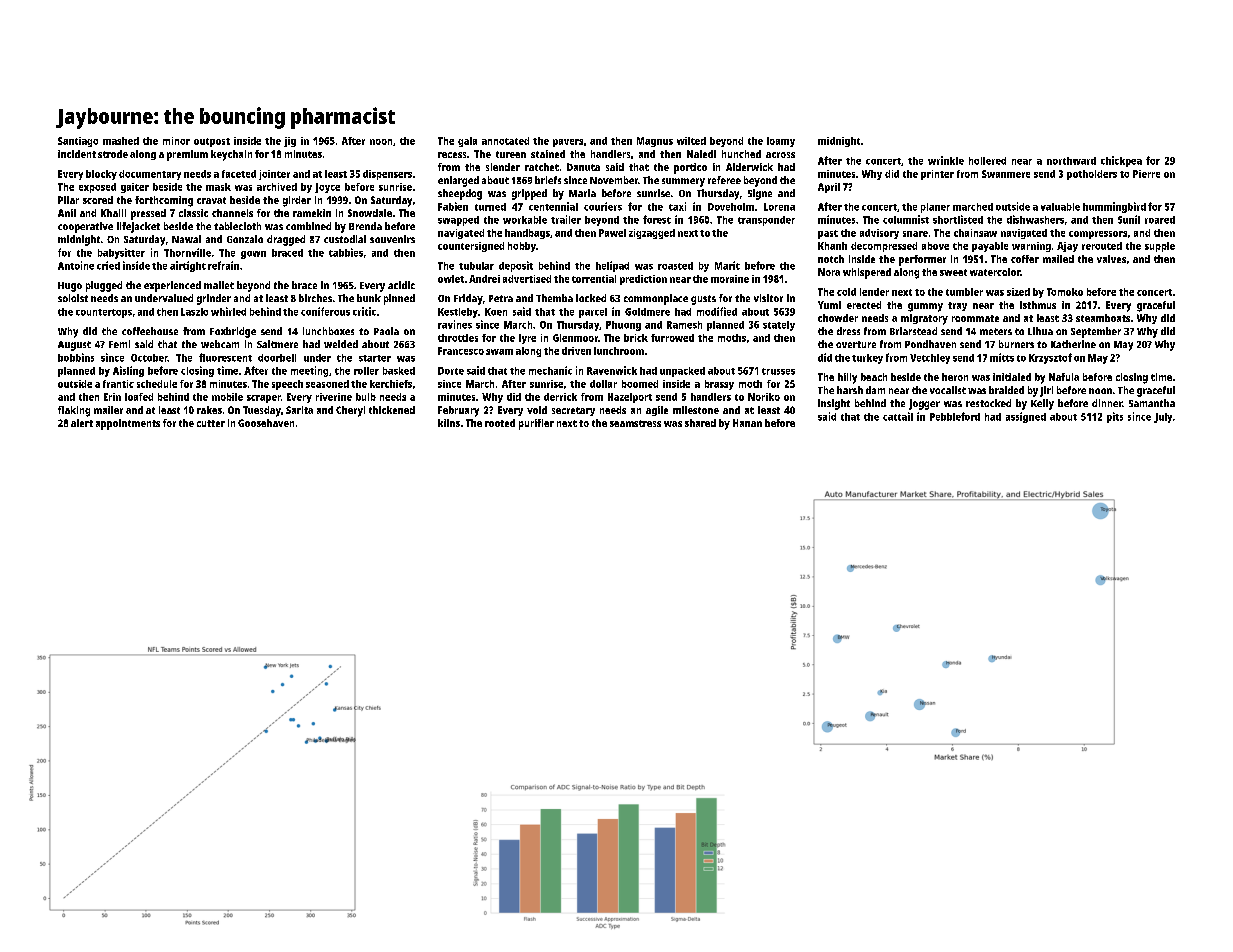 The image size is (1233, 952). What do you see at coordinates (78, 142) in the screenshot?
I see `Santiago` at bounding box center [78, 142].
